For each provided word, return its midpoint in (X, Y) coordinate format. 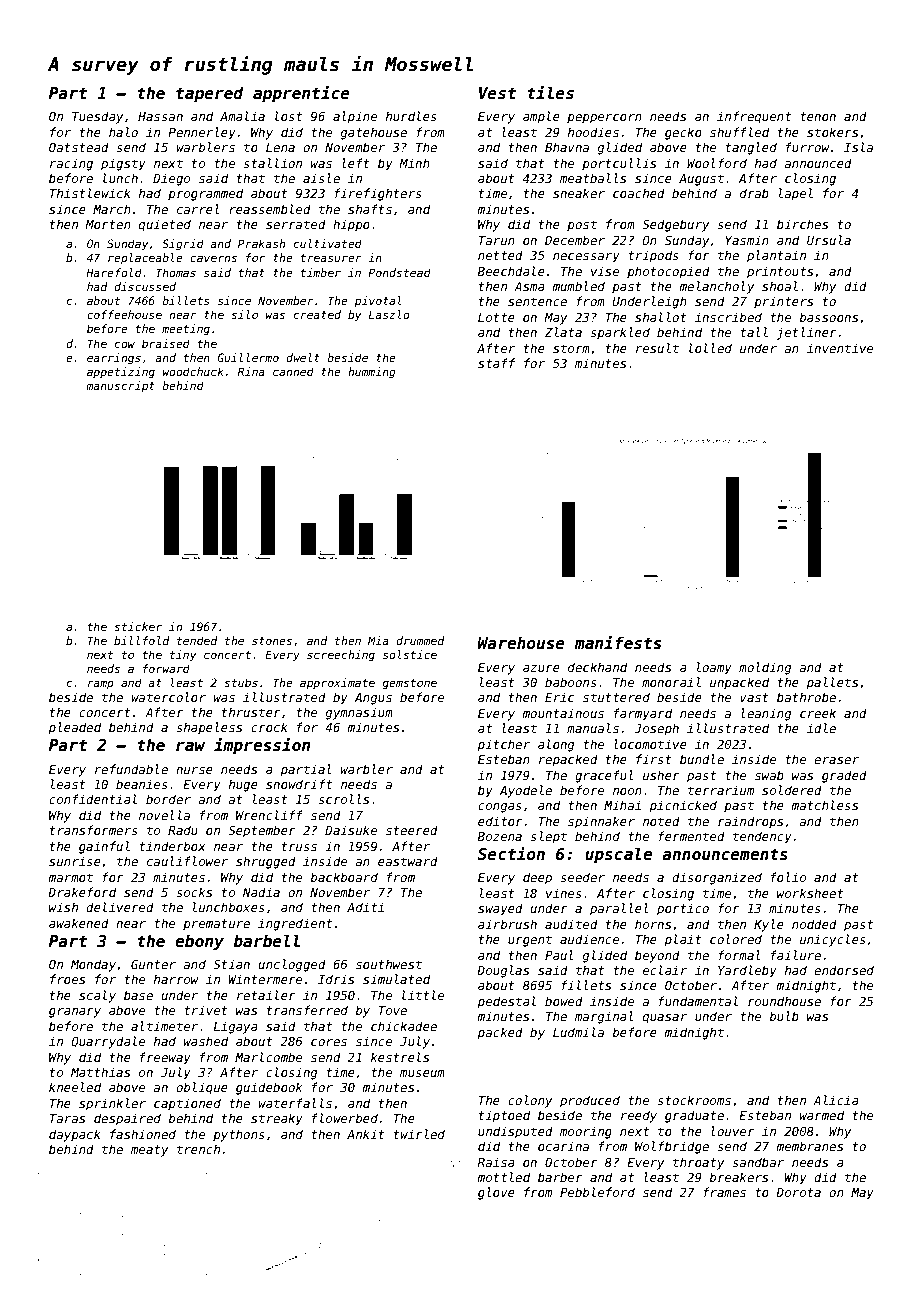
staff (496, 363)
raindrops (750, 822)
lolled (710, 348)
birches (802, 224)
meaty (149, 1151)
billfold (141, 640)
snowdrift (299, 784)
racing (71, 164)
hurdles (411, 116)
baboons (571, 682)
